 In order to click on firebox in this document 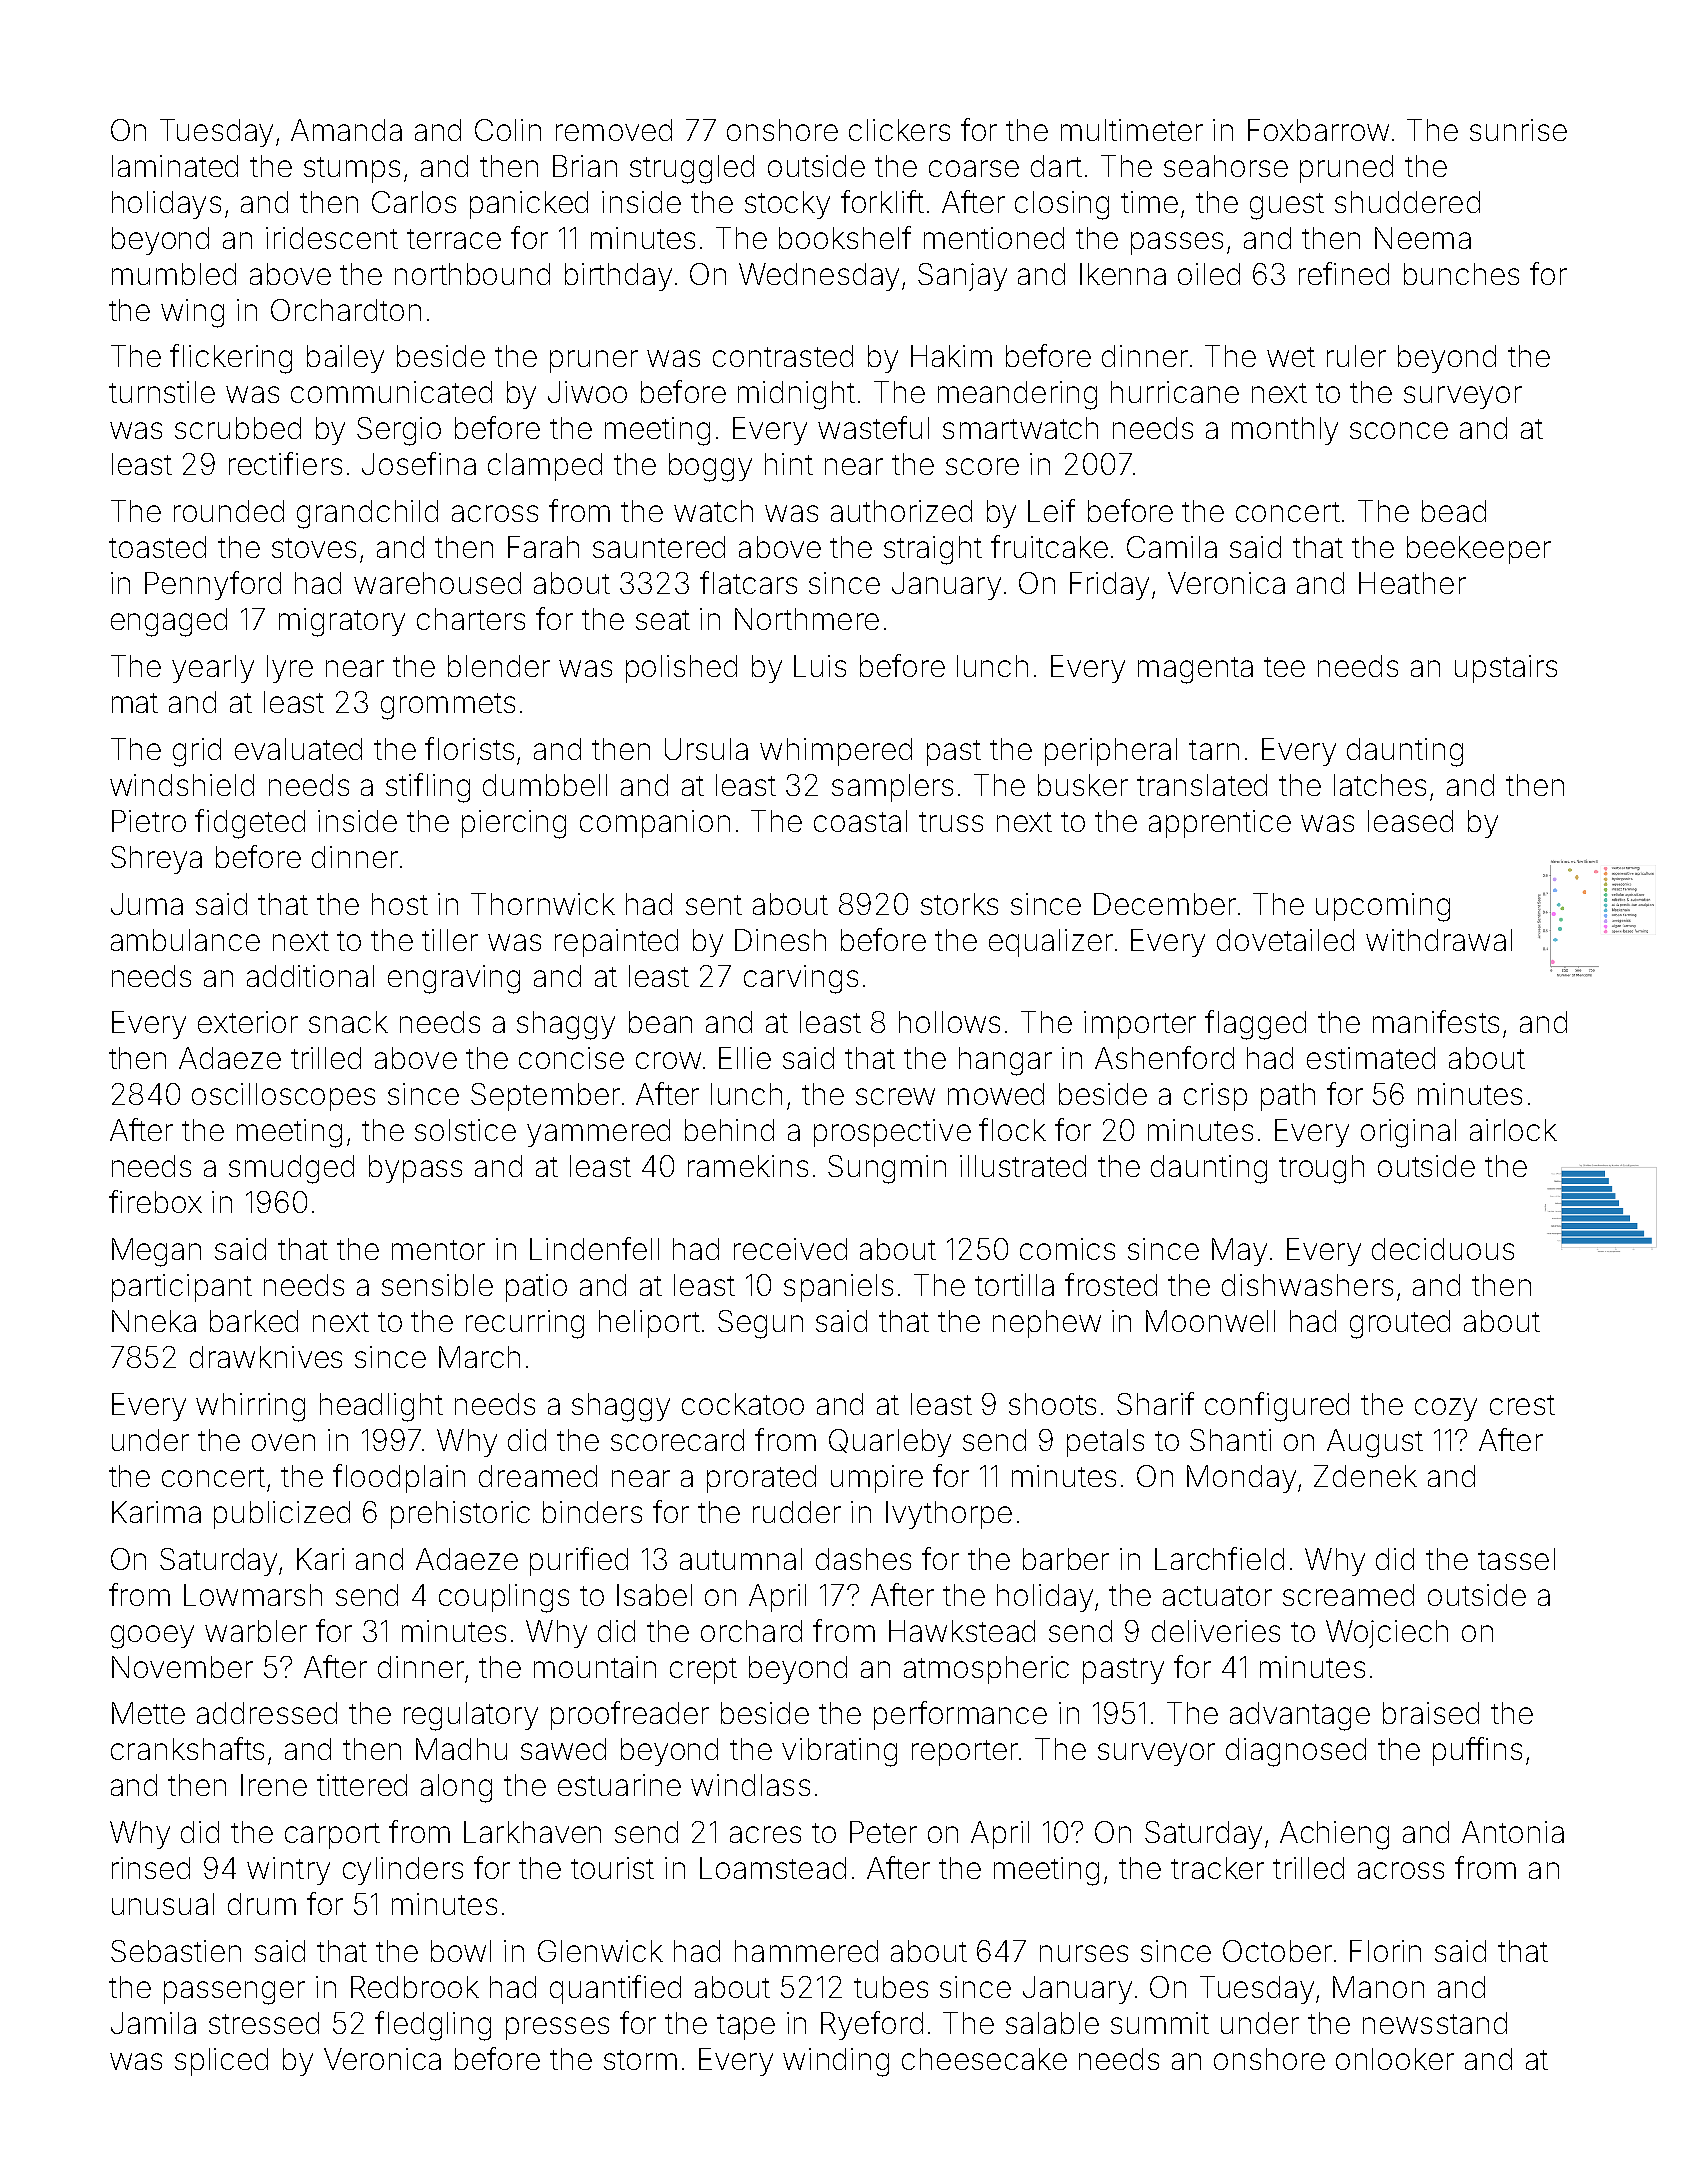, I will do `click(155, 1201)`.
